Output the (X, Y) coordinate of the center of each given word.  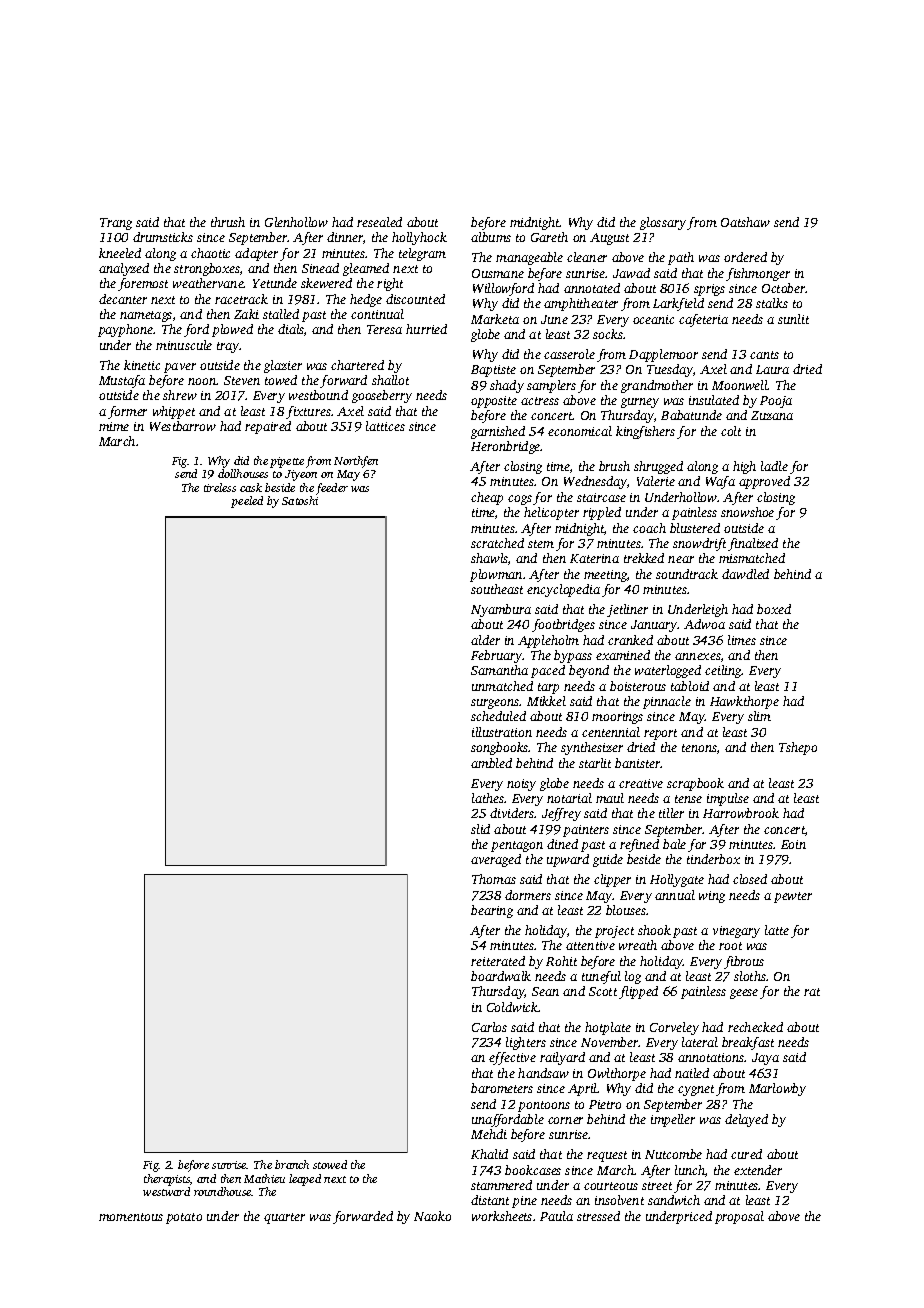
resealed (379, 222)
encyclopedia (563, 590)
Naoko (432, 1216)
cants (764, 355)
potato (184, 1218)
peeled (247, 502)
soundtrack (687, 574)
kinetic (142, 365)
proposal (739, 1217)
